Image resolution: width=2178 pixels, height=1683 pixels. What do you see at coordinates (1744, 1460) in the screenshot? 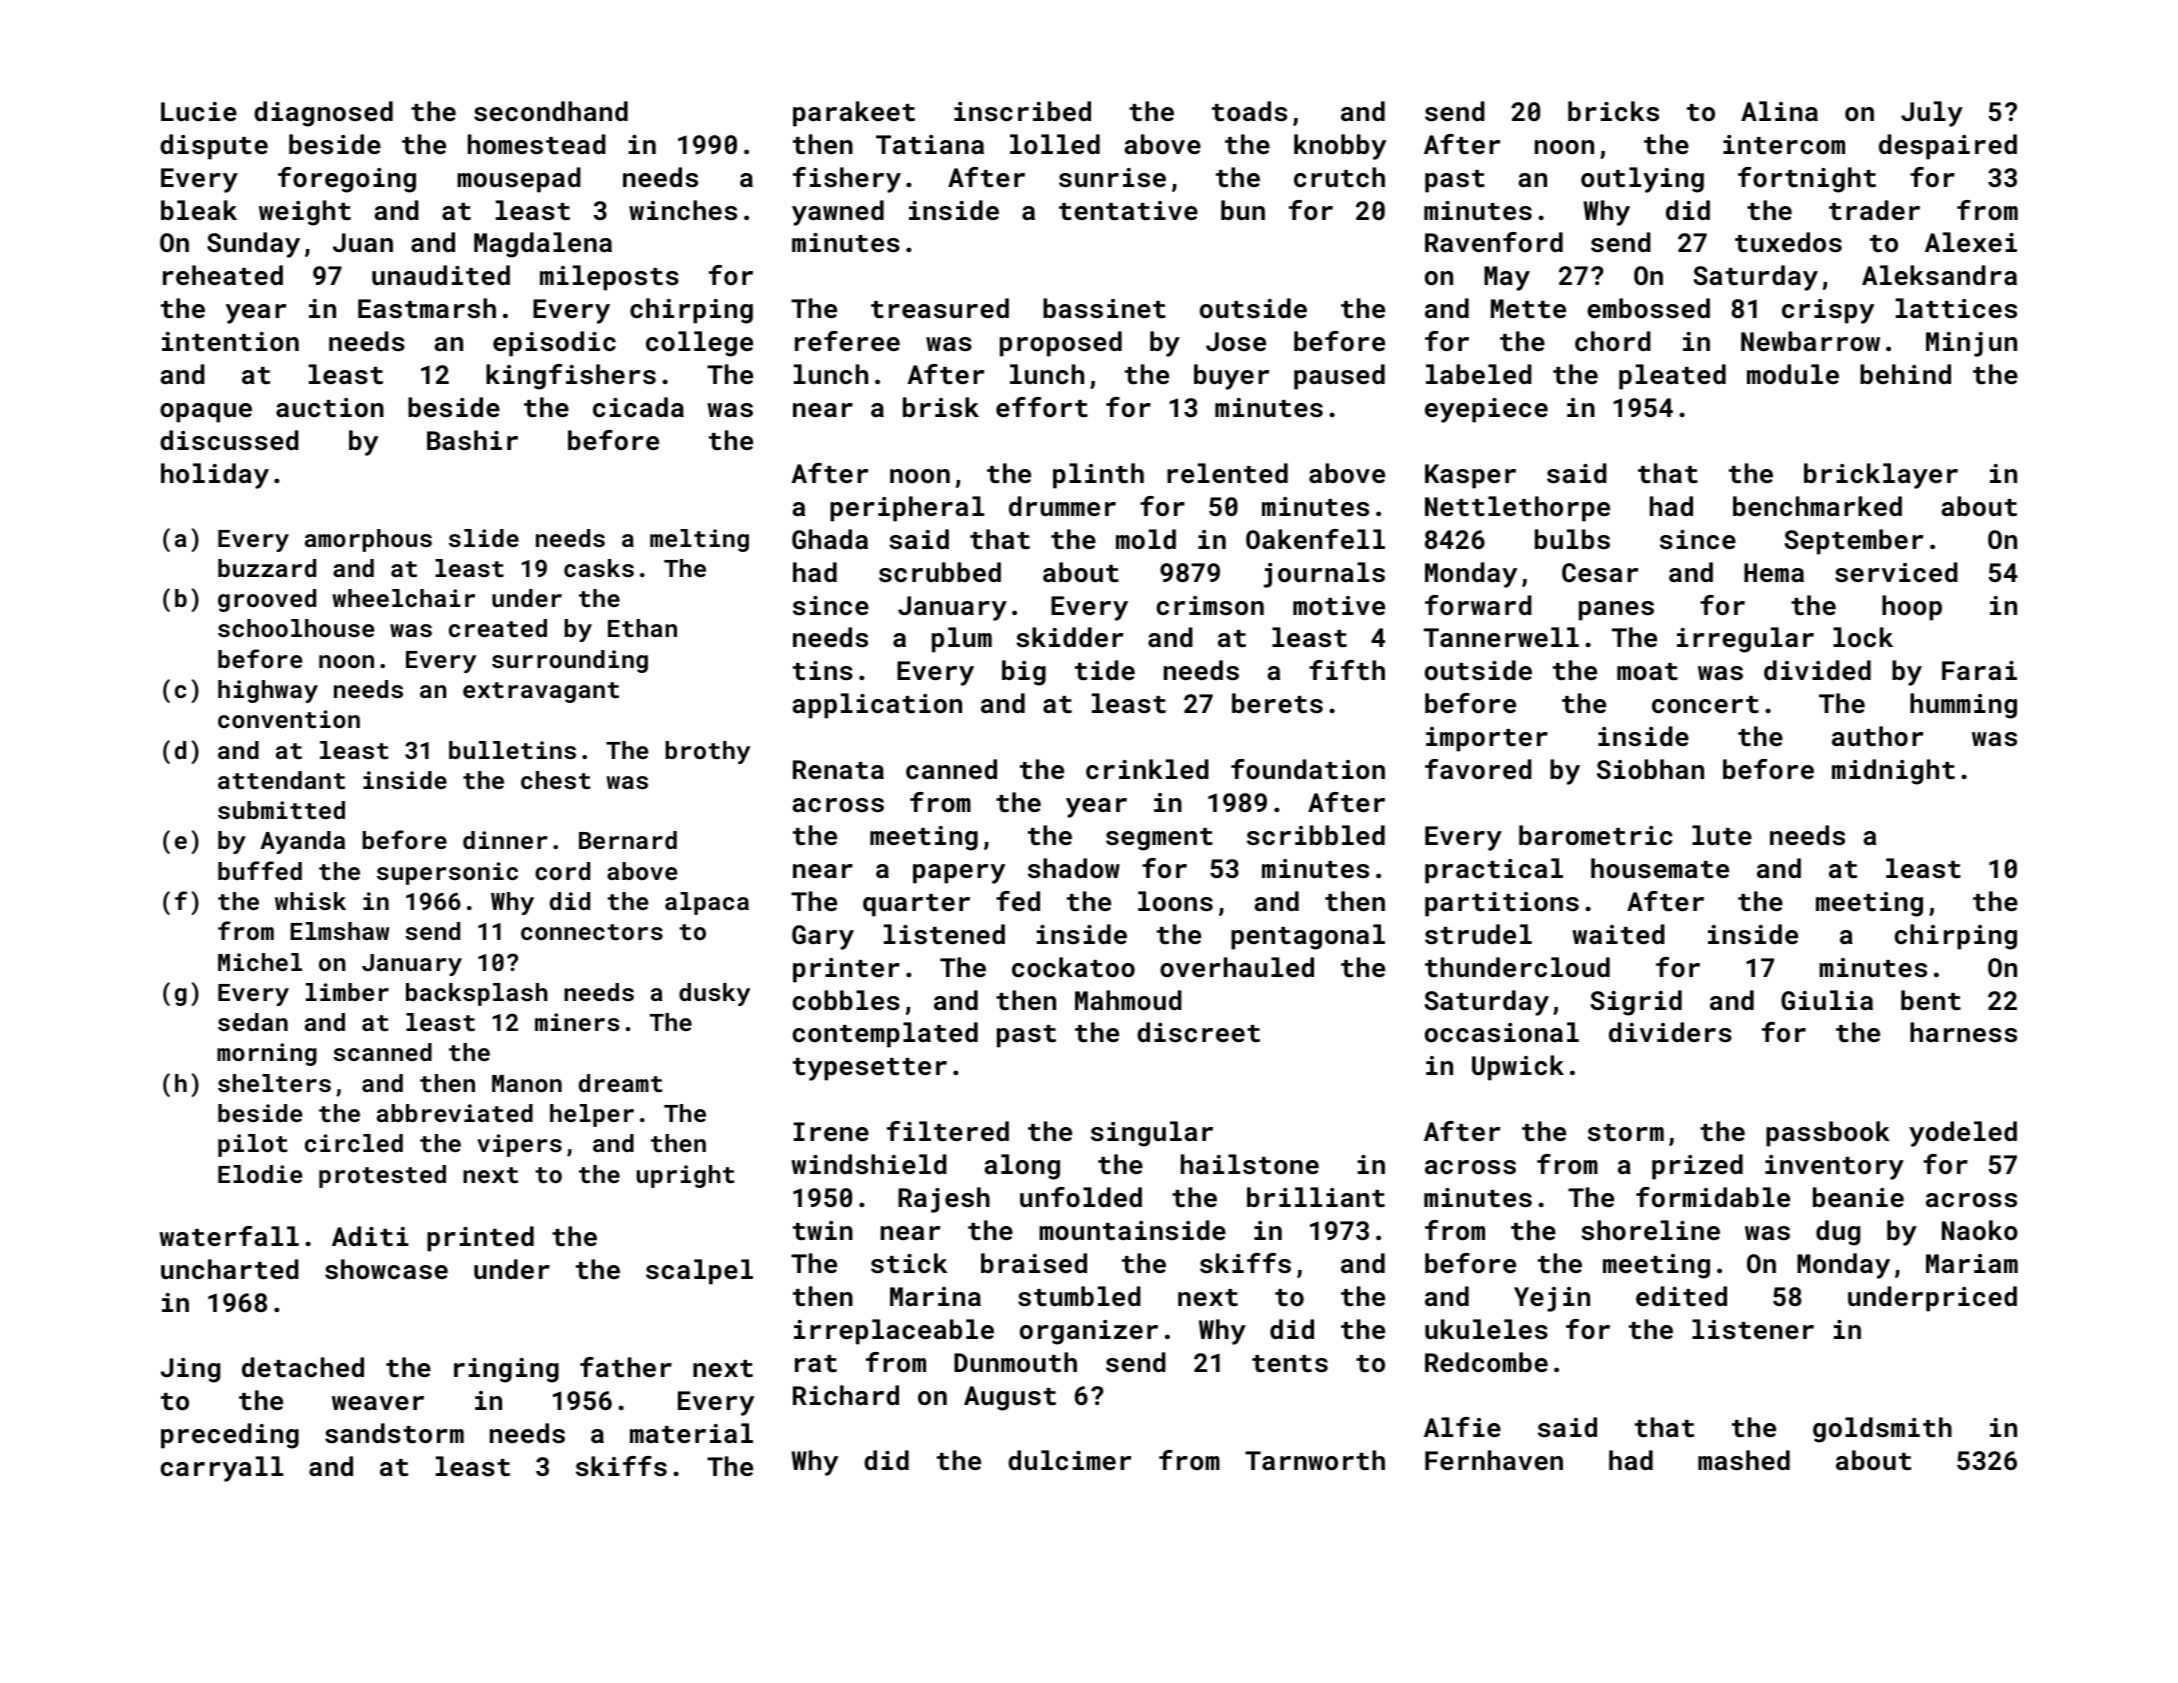
I see `mashed` at bounding box center [1744, 1460].
